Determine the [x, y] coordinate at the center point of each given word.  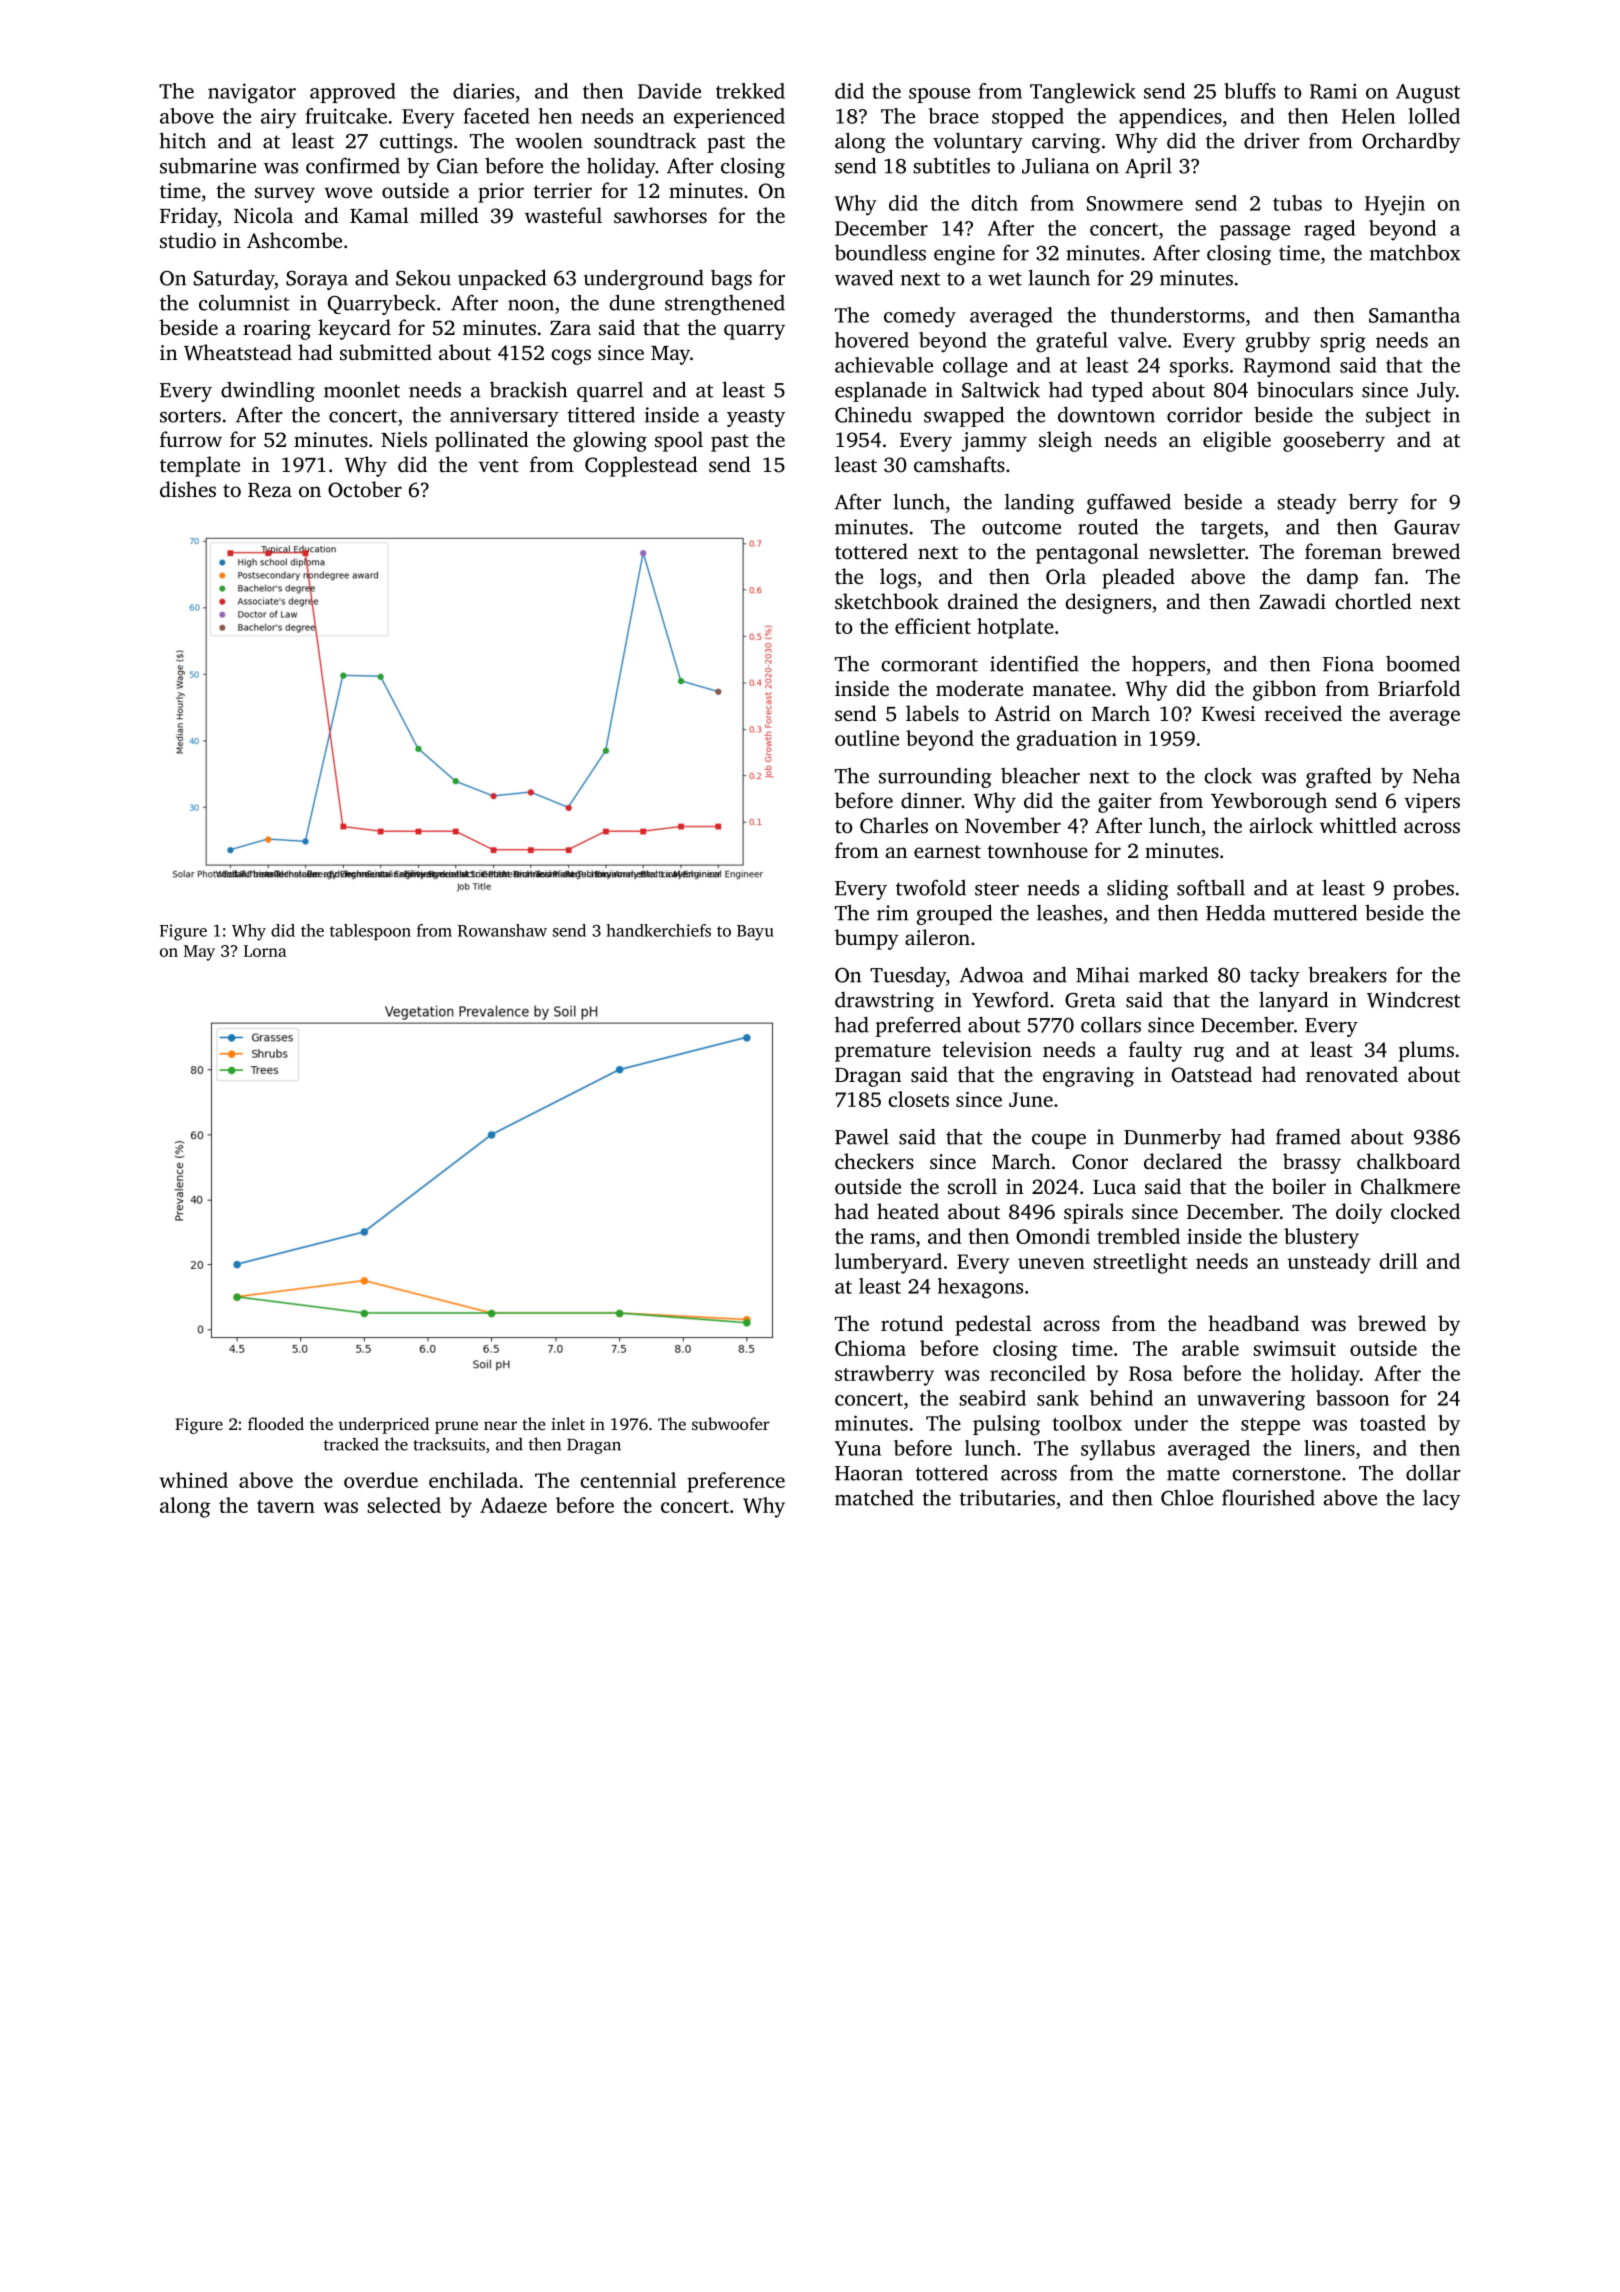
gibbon [1284, 690]
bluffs [1250, 91]
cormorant [929, 665]
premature [883, 1053]
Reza [270, 490]
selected [404, 1505]
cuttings [416, 143]
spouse [939, 95]
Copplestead [641, 466]
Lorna [265, 951]
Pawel [862, 1136]
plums [1426, 1051]
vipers [1432, 803]
